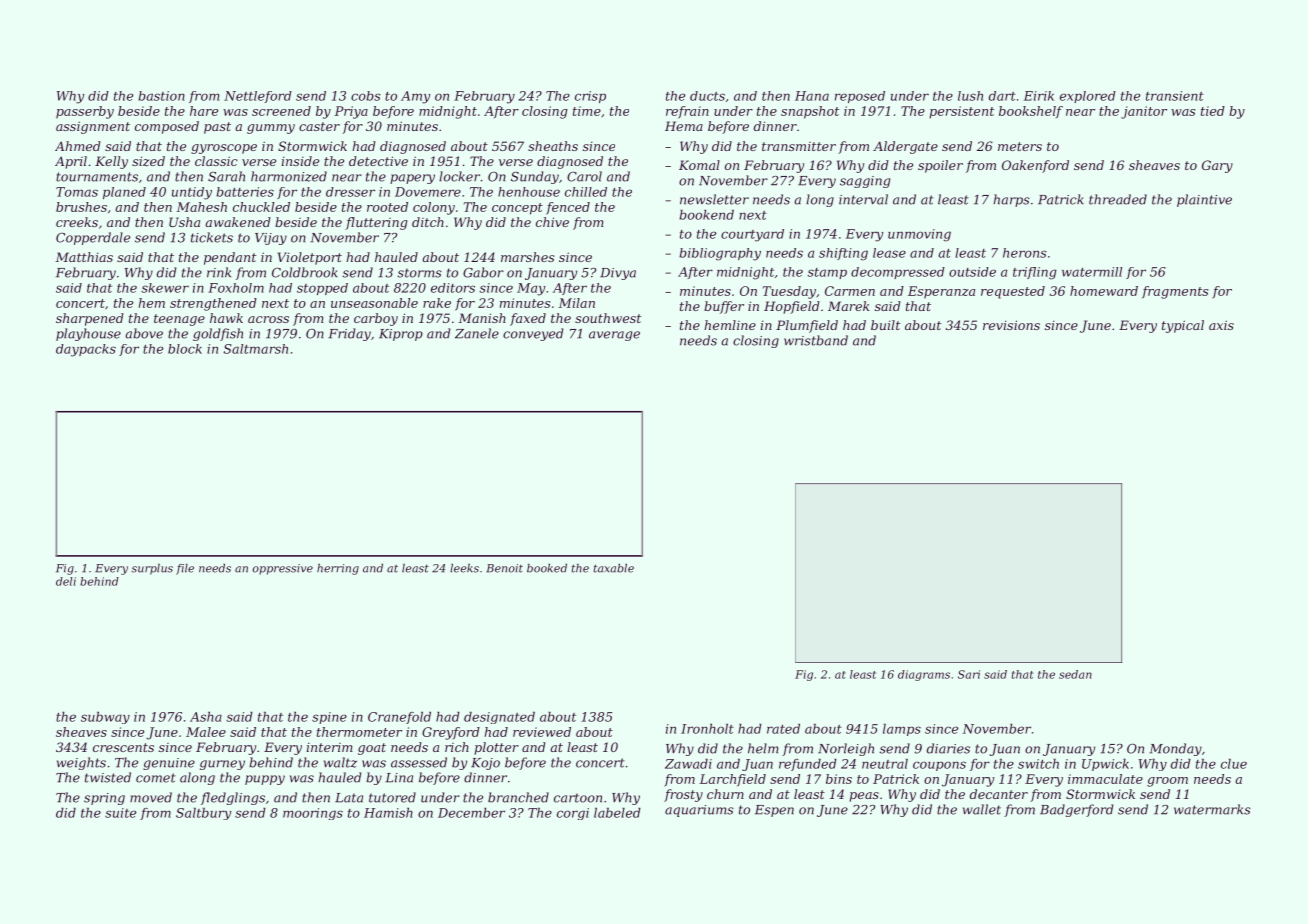  I want to click on wallet, so click(982, 809).
